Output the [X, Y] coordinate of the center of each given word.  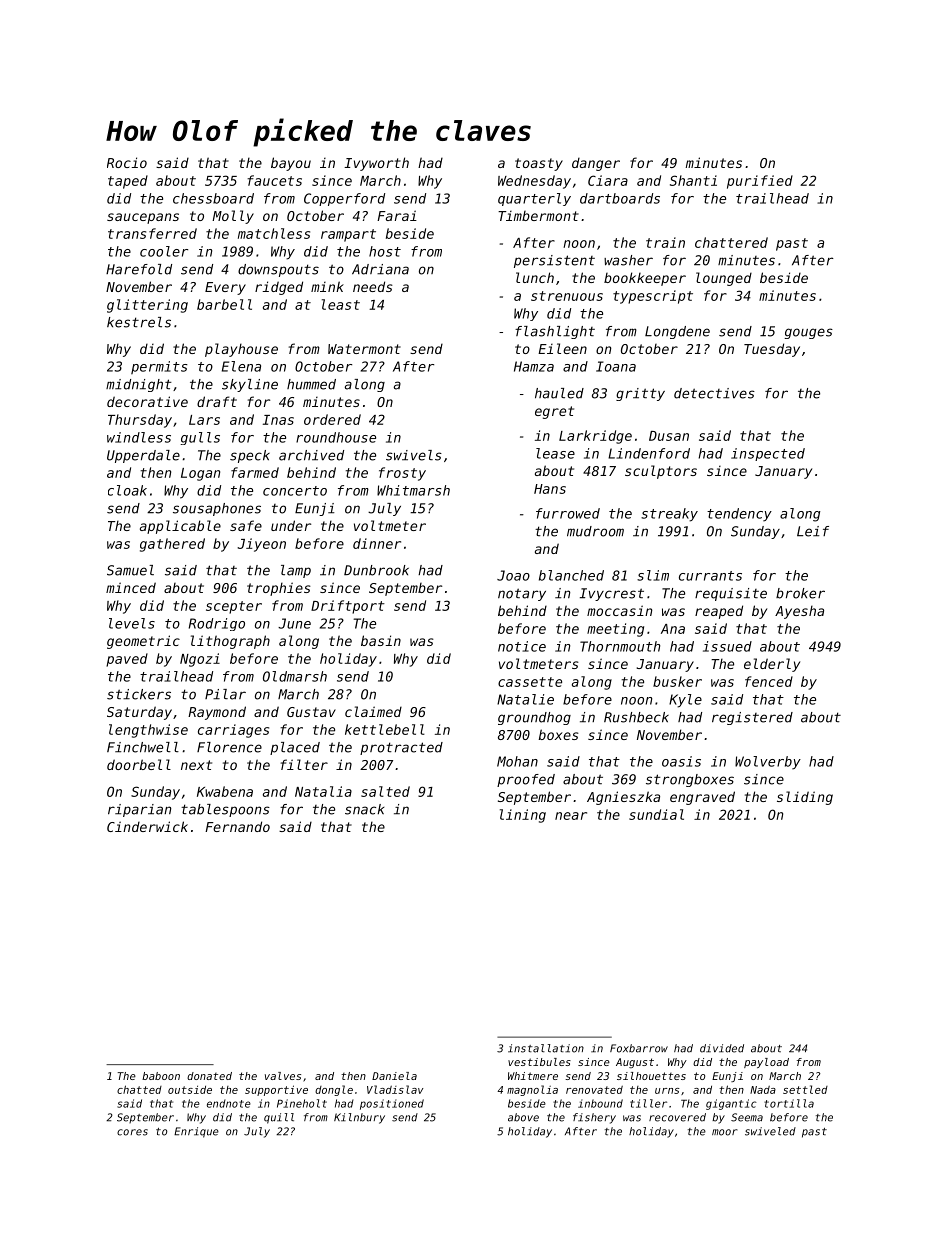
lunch [535, 277]
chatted [139, 1089]
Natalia [323, 791]
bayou [291, 164]
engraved [702, 798]
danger [596, 164]
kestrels [139, 322]
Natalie [525, 699]
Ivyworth [376, 164]
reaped [719, 612]
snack [364, 809]
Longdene [677, 332]
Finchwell [143, 747]
